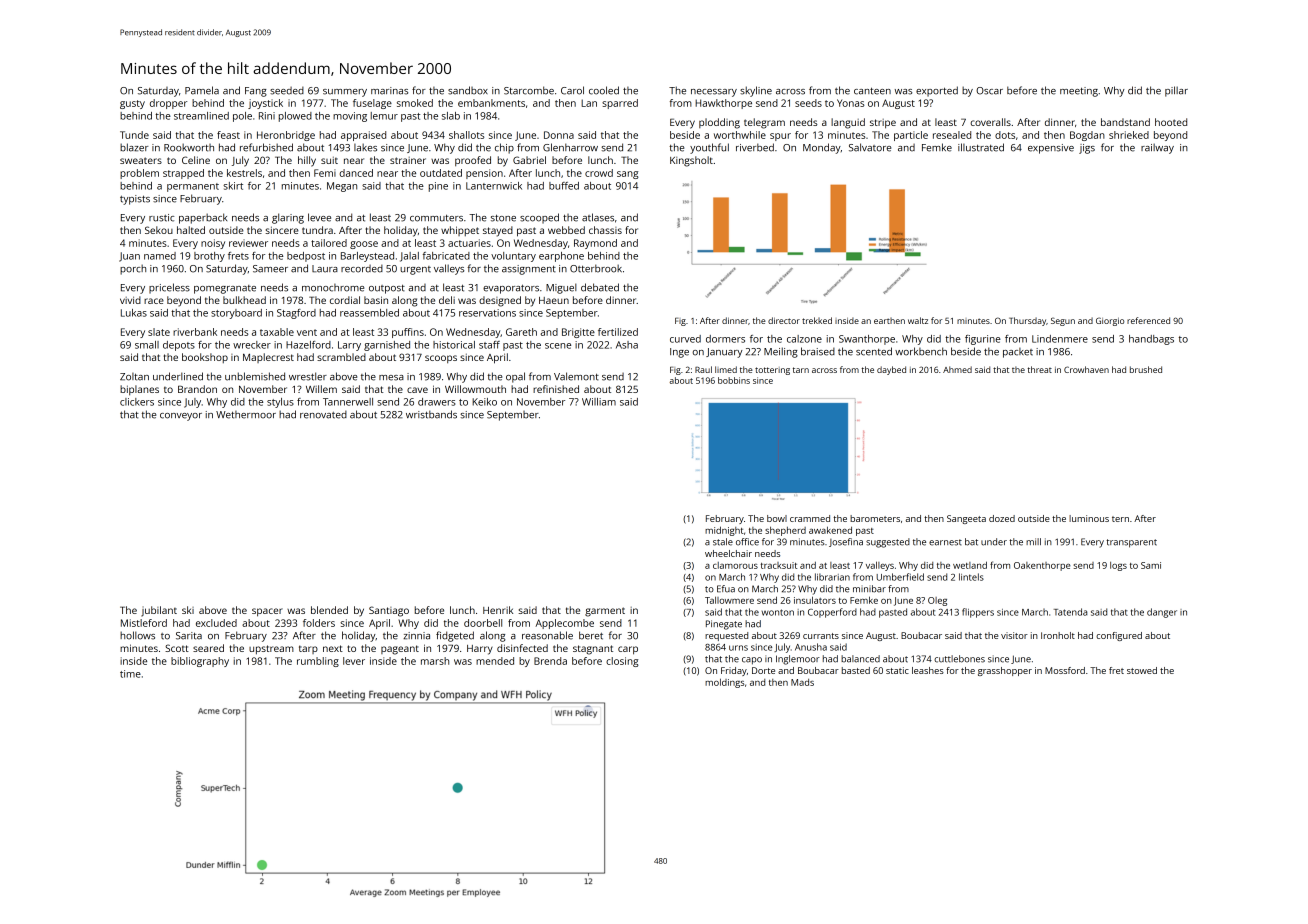 The image size is (1308, 924). What do you see at coordinates (147, 345) in the document?
I see `small` at bounding box center [147, 345].
